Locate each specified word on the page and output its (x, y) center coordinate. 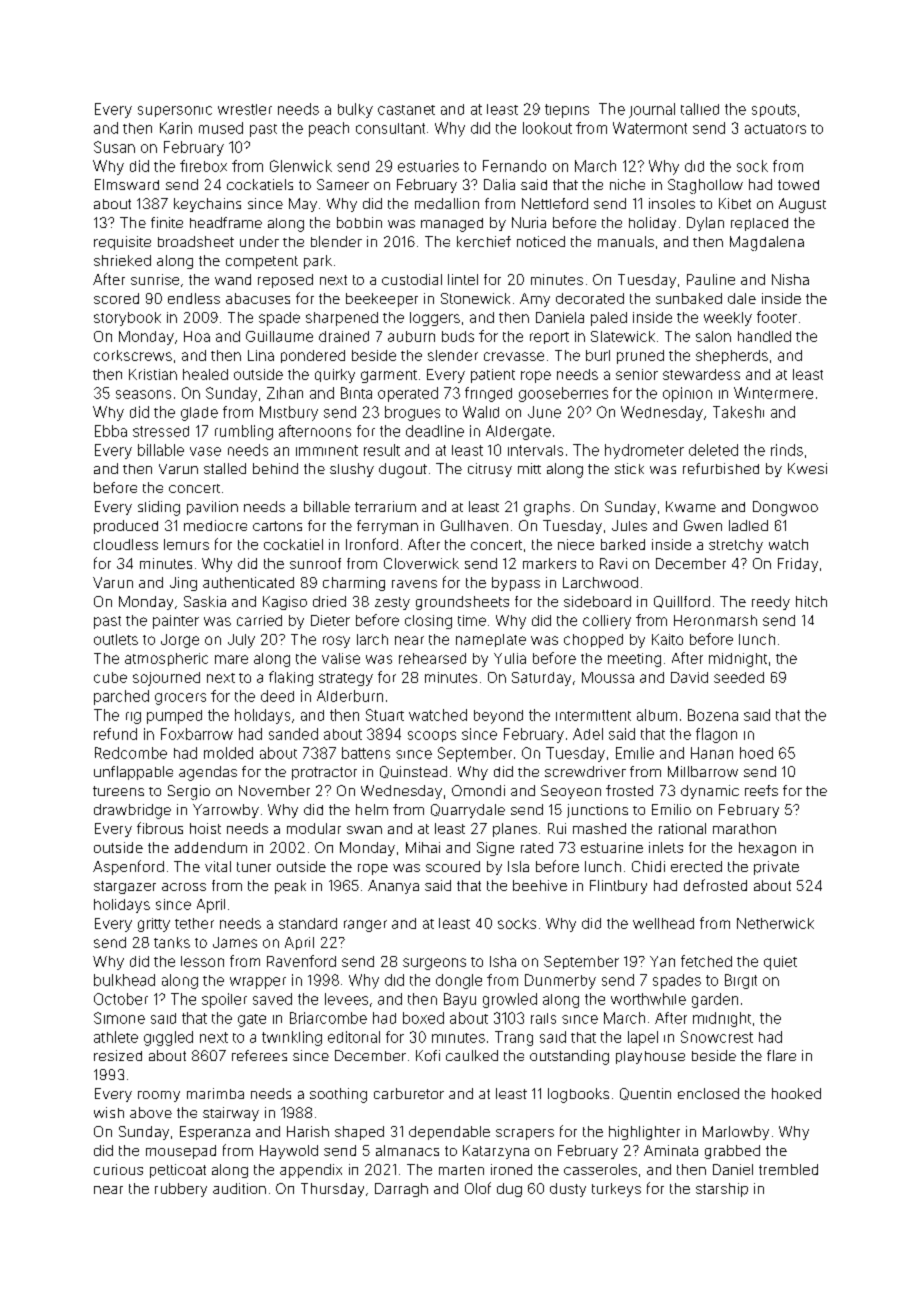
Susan (114, 147)
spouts (774, 110)
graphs (547, 508)
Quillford (682, 602)
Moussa (608, 677)
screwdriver (585, 771)
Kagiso (285, 603)
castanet (406, 110)
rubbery (181, 1190)
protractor (324, 773)
